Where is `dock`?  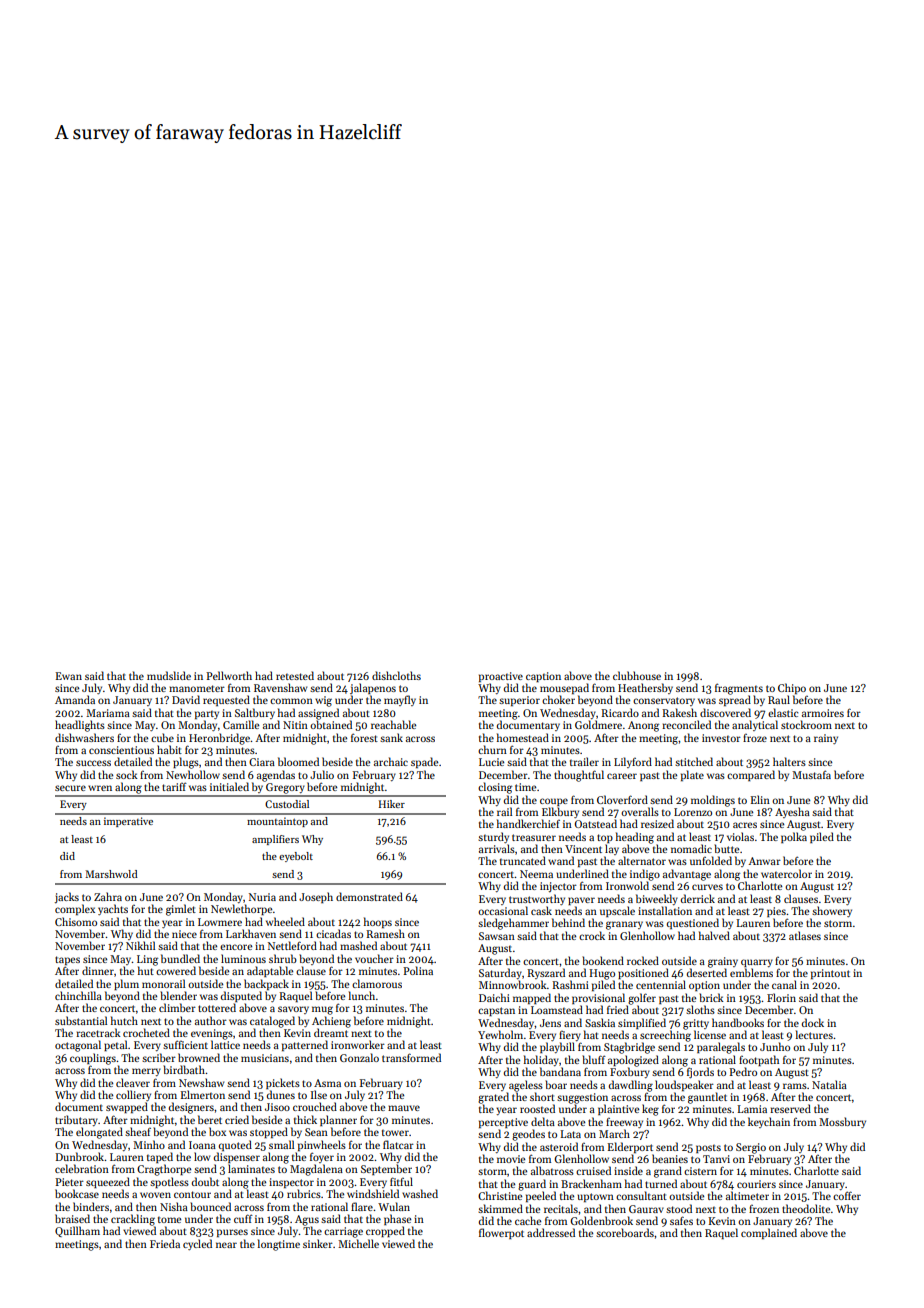 dock is located at coordinates (813, 1022).
